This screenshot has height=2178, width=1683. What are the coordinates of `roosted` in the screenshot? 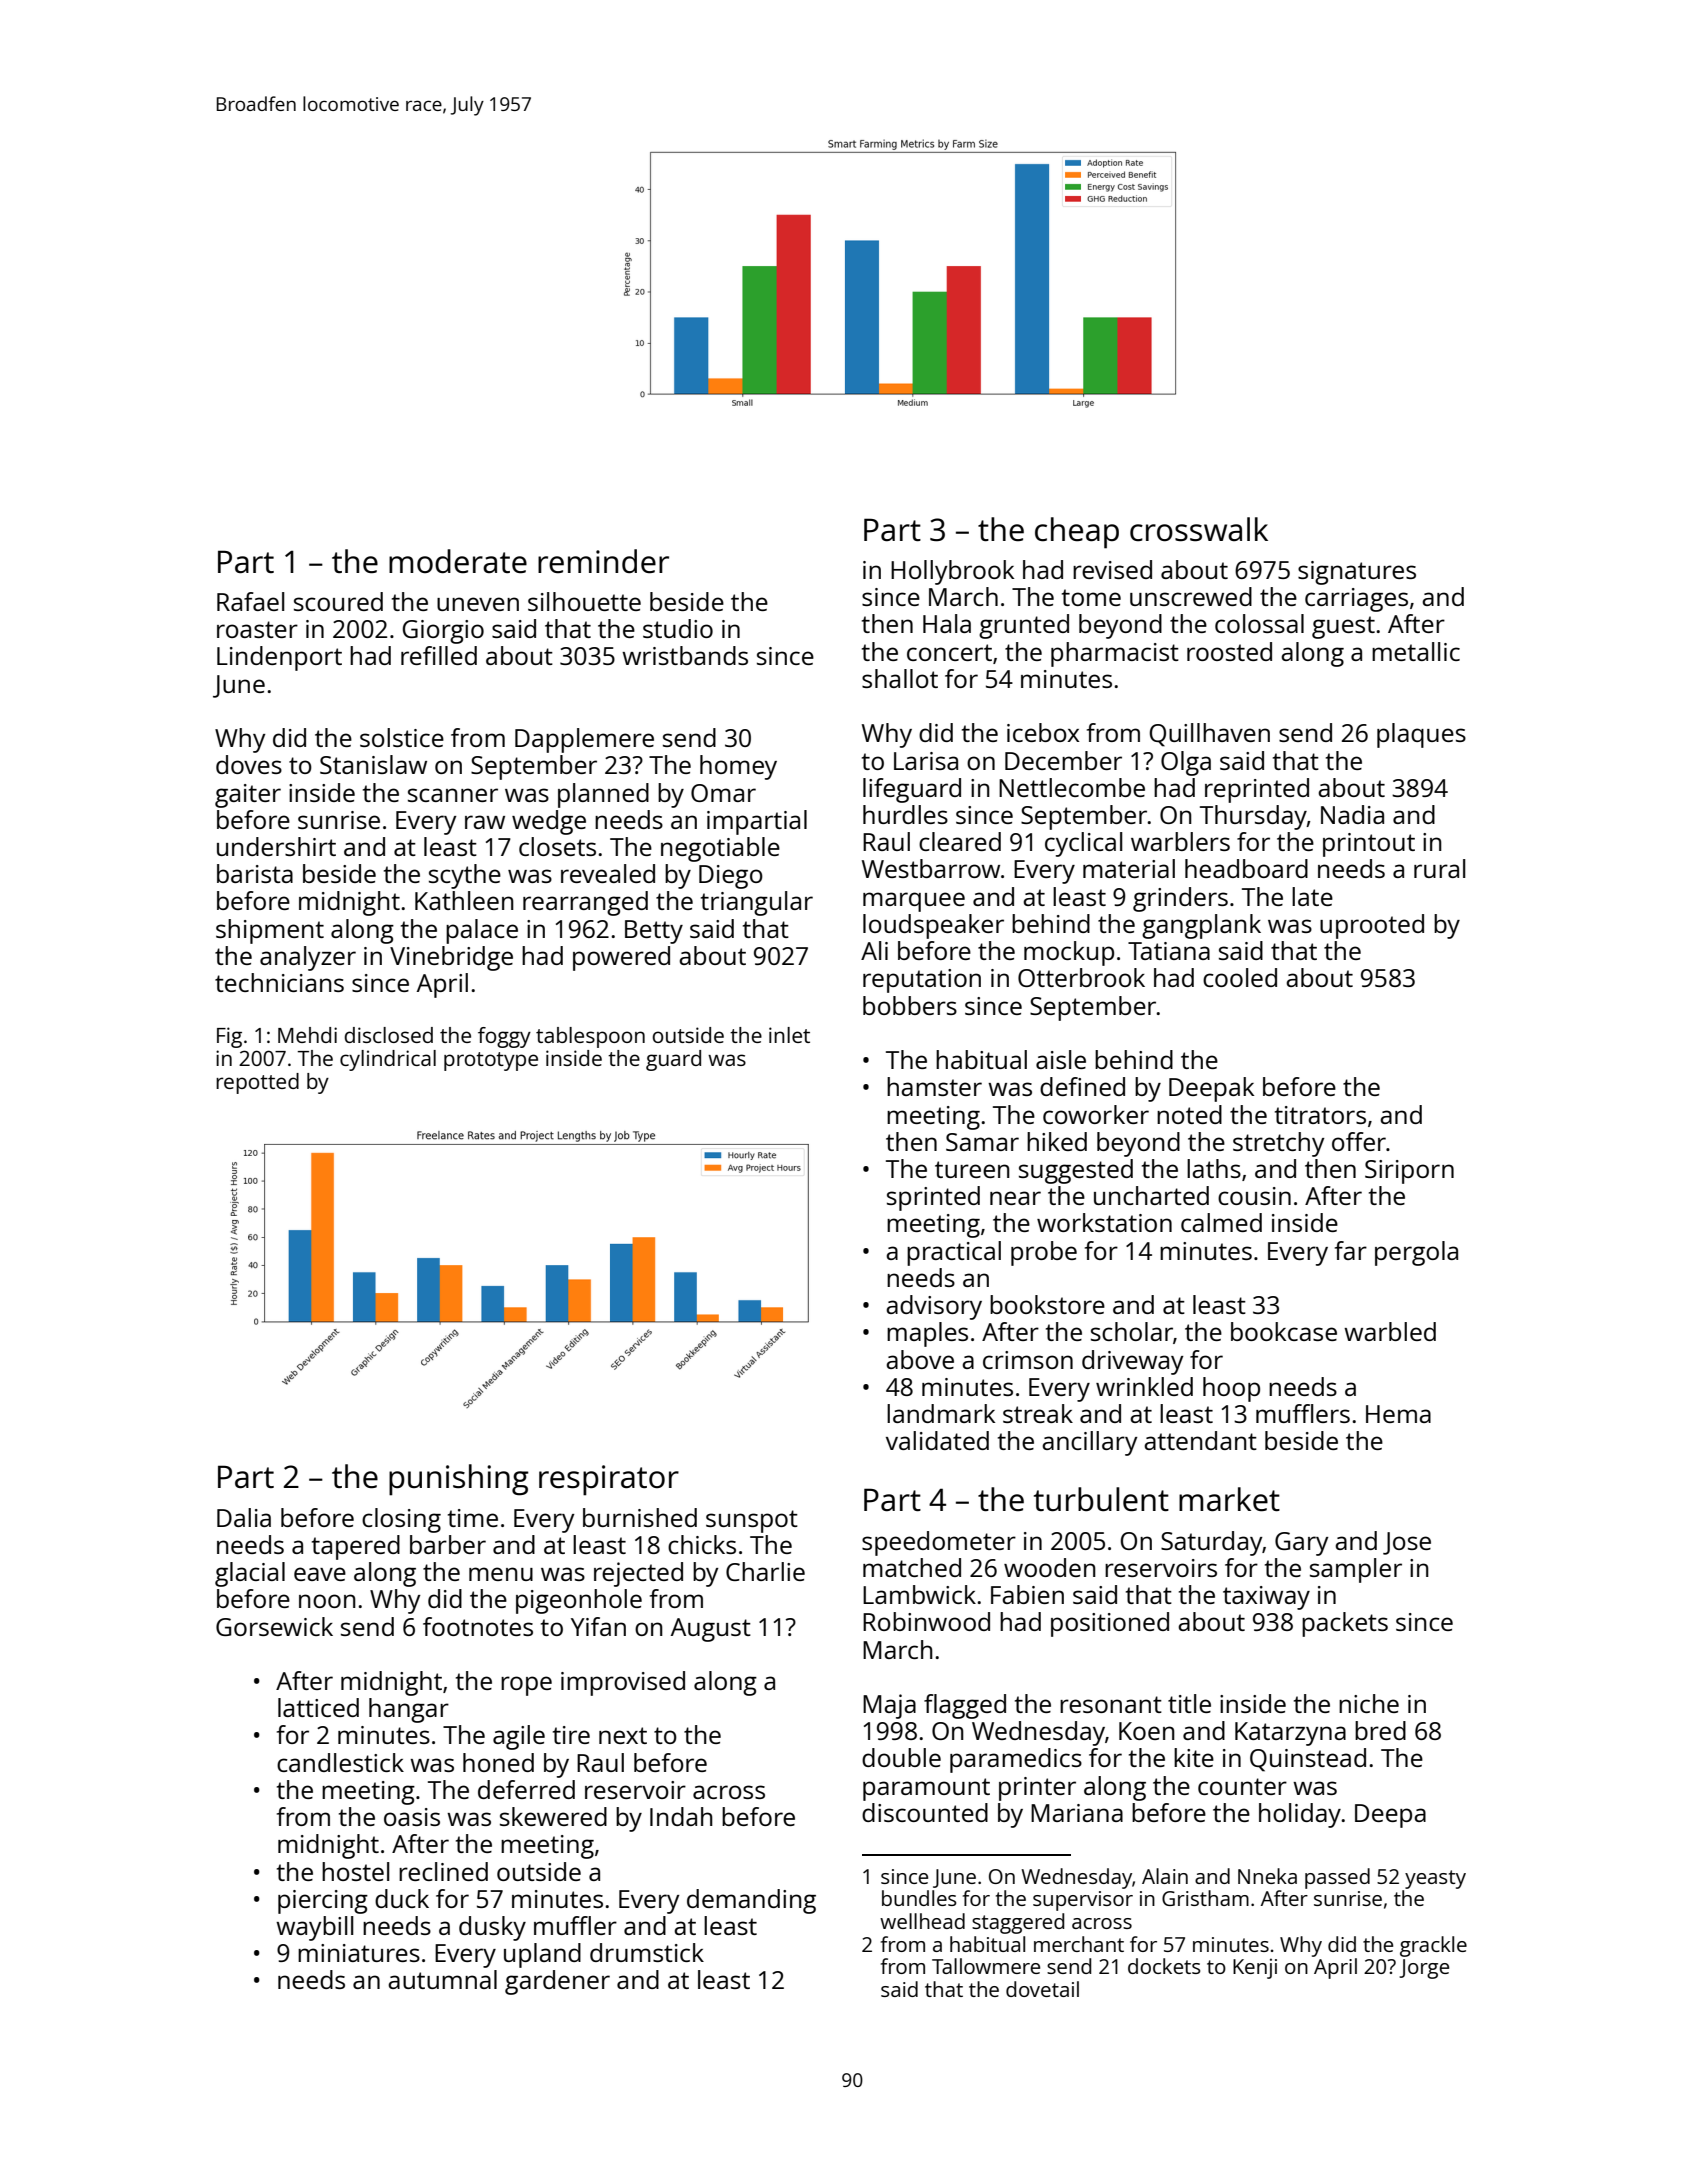 It's located at (1229, 651).
